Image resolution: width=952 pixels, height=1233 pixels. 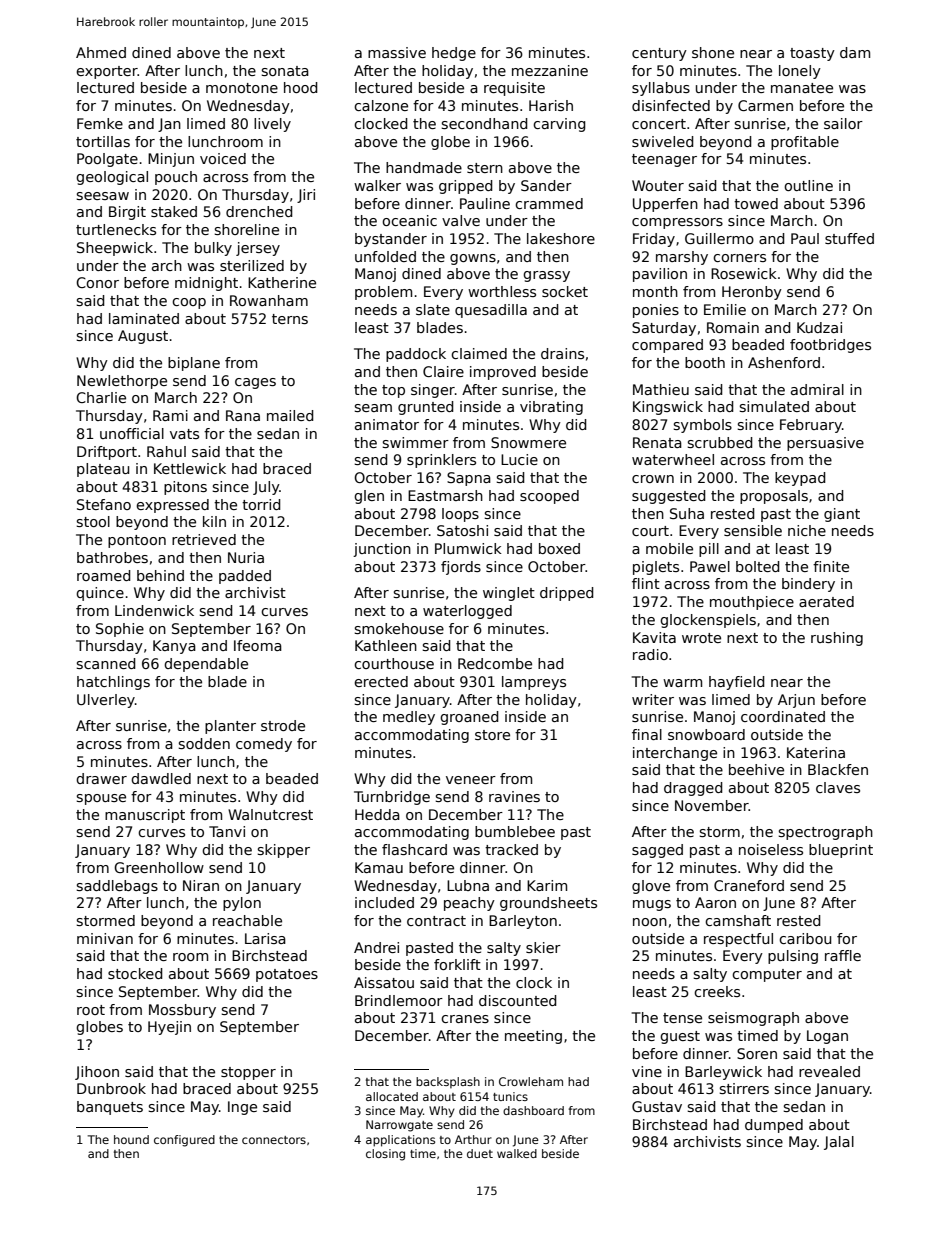 What do you see at coordinates (117, 887) in the screenshot?
I see `saddlebags` at bounding box center [117, 887].
